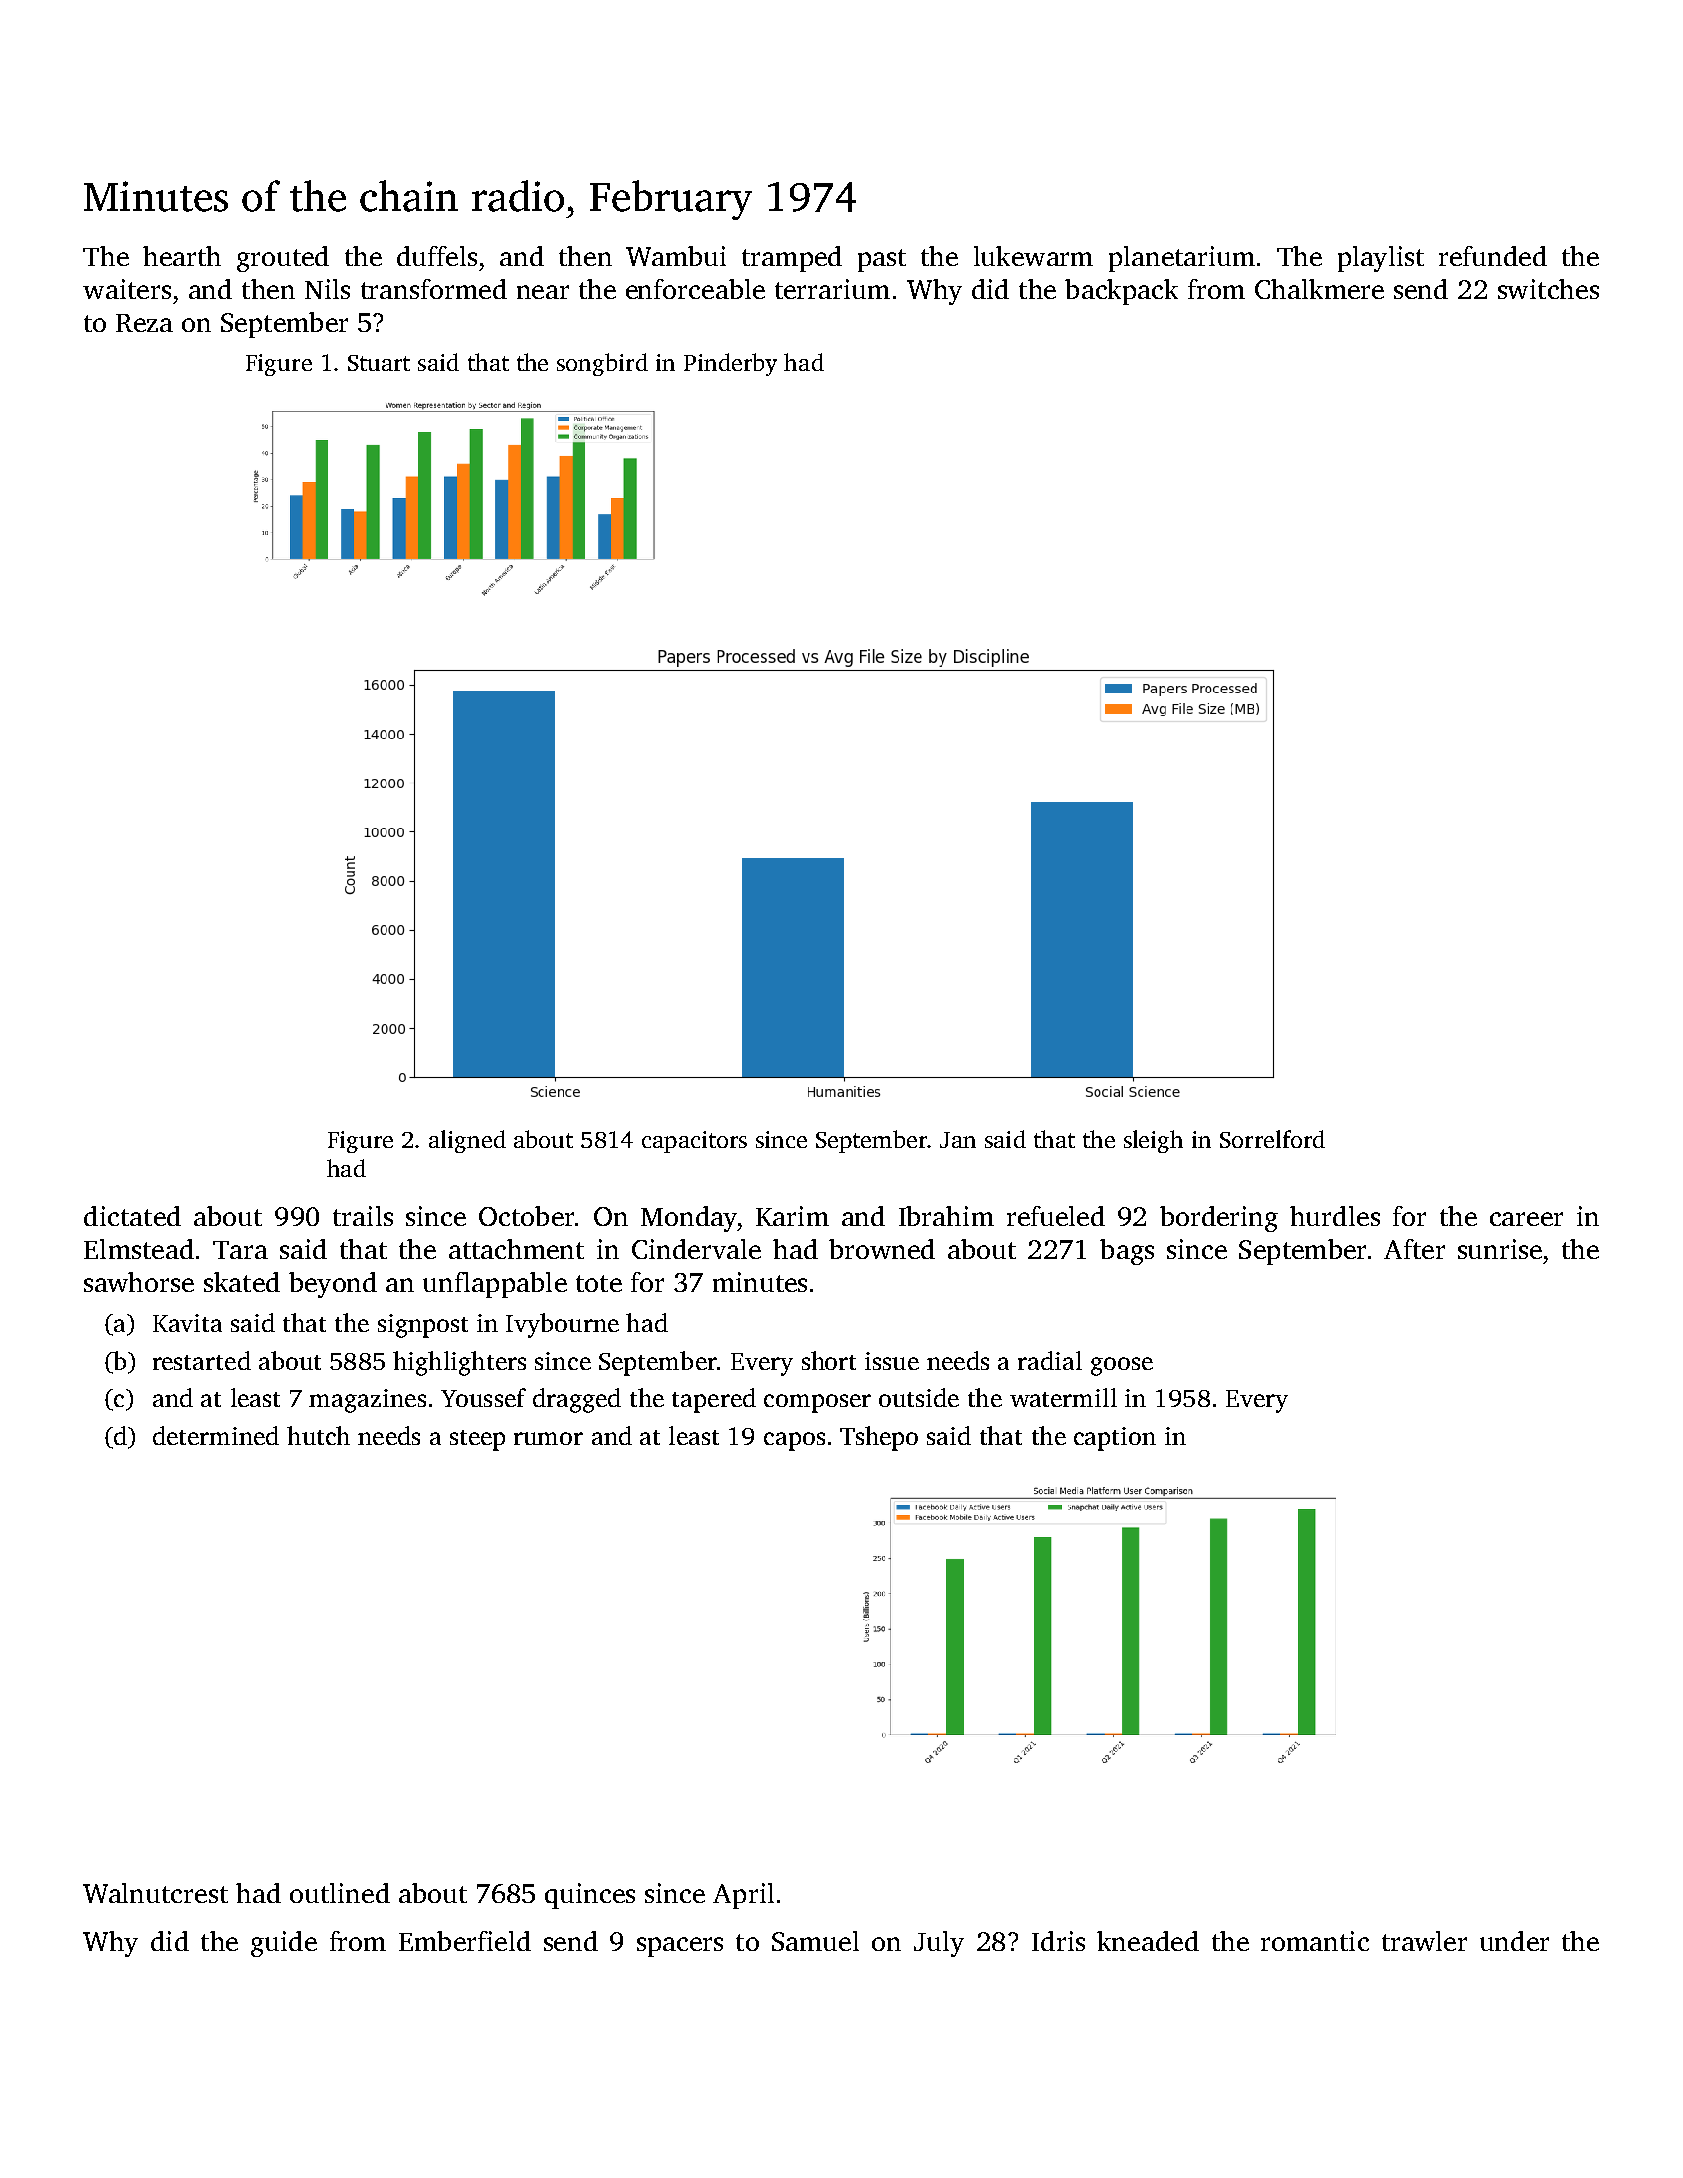 This image has width=1683, height=2178. What do you see at coordinates (1319, 289) in the image?
I see `Chalkmere` at bounding box center [1319, 289].
